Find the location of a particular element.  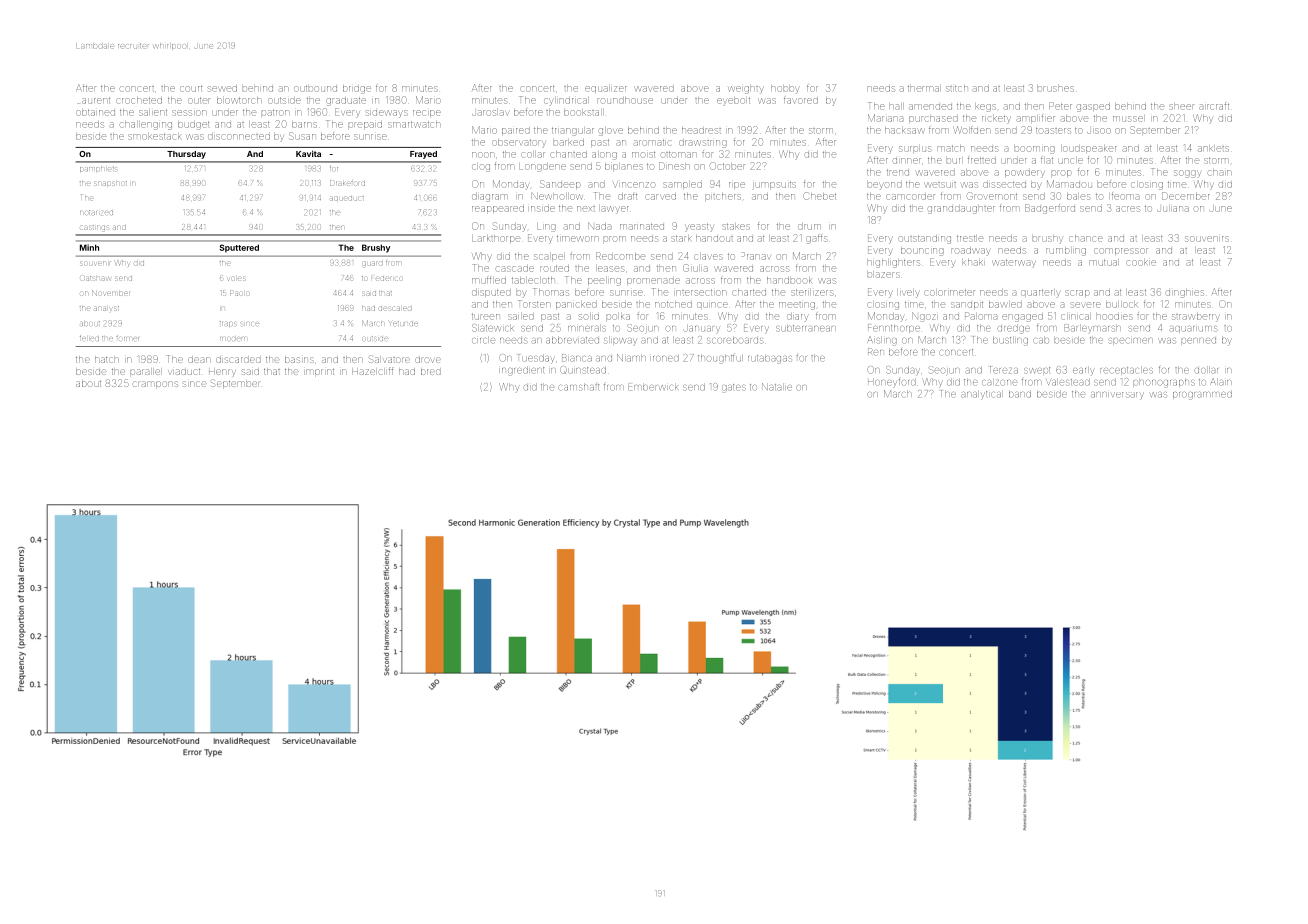

waterway is located at coordinates (1014, 263).
